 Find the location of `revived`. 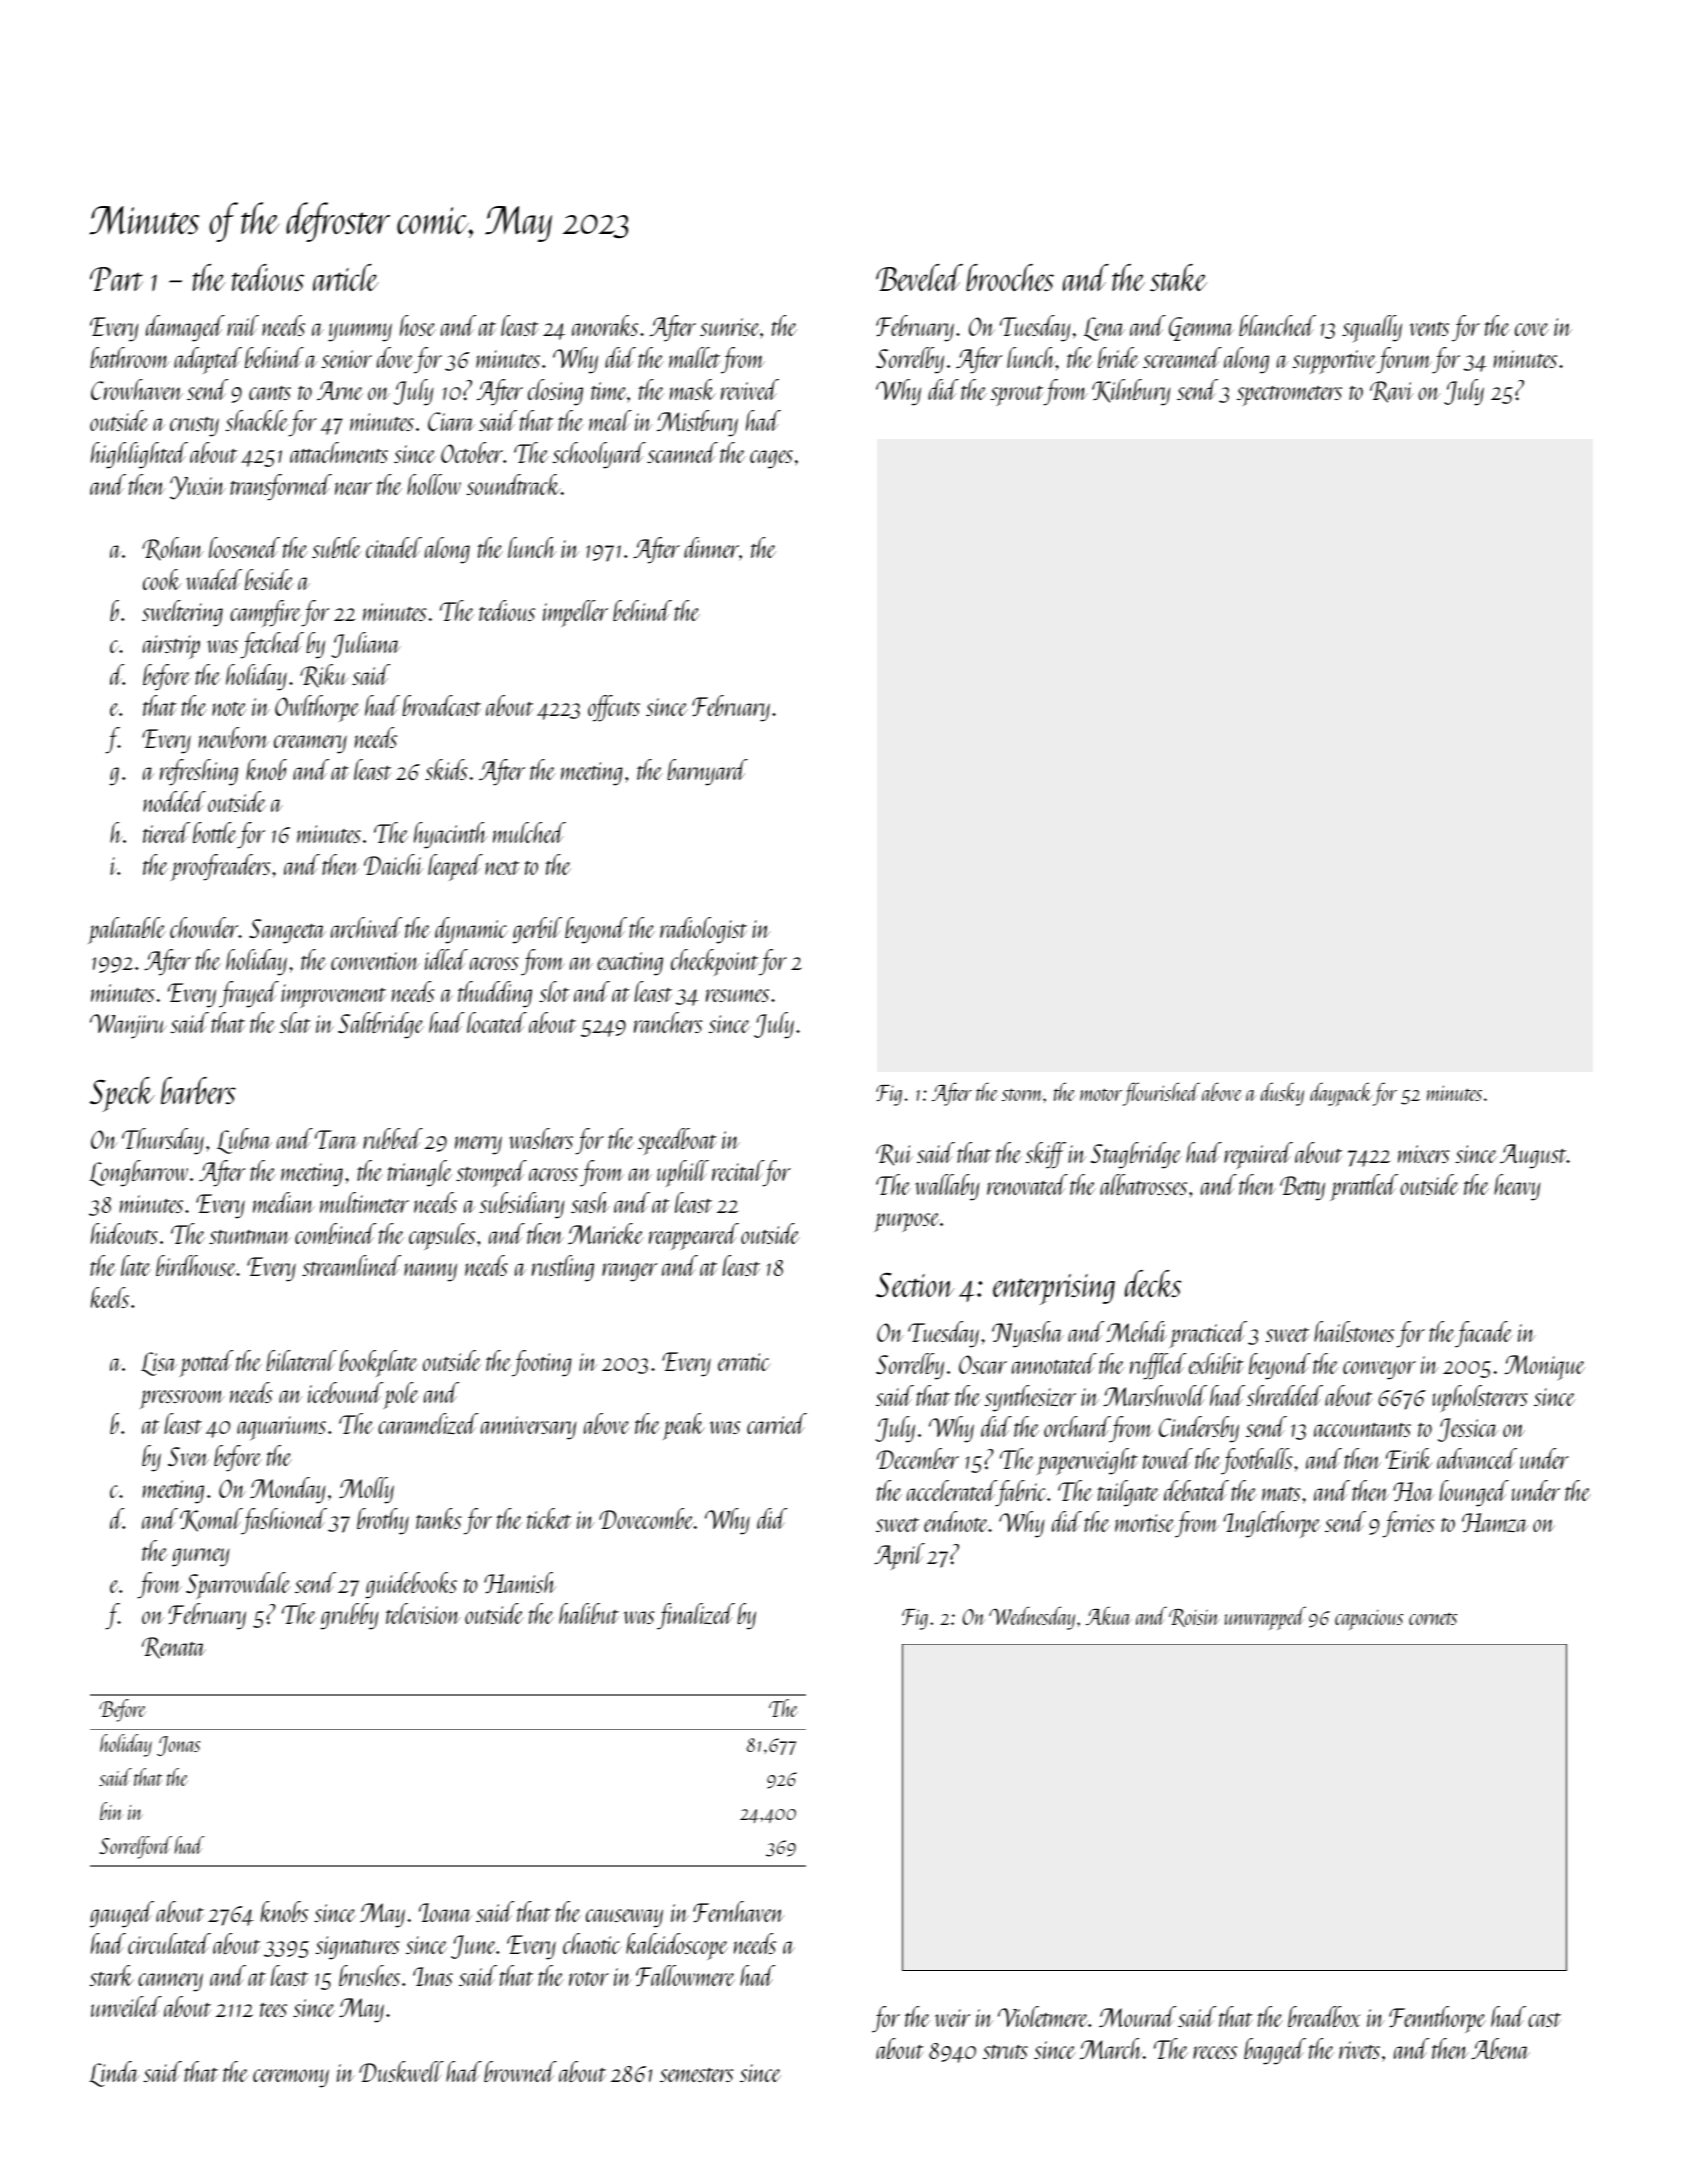

revived is located at coordinates (750, 389).
